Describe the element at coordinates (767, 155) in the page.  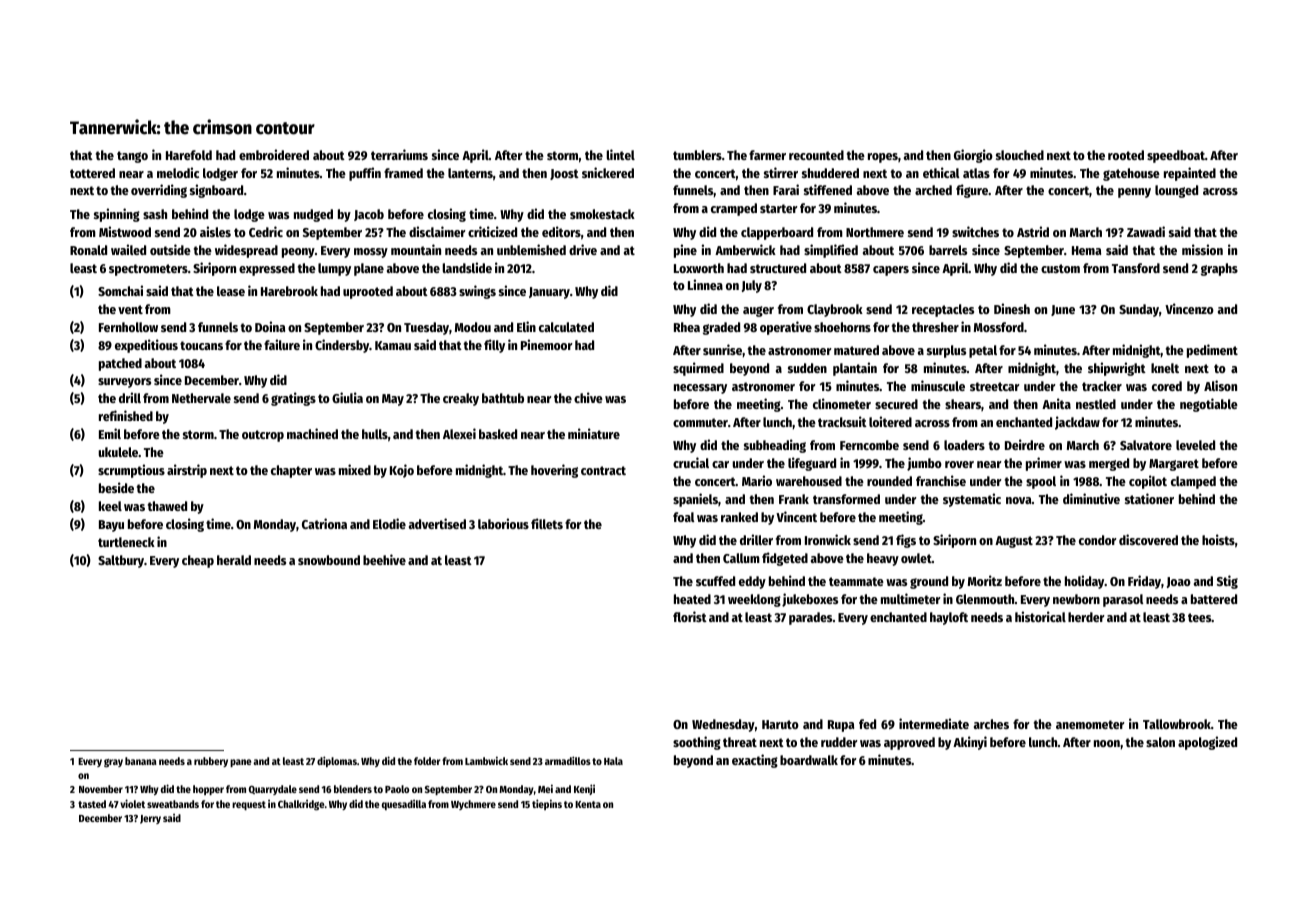
I see `farmer` at that location.
